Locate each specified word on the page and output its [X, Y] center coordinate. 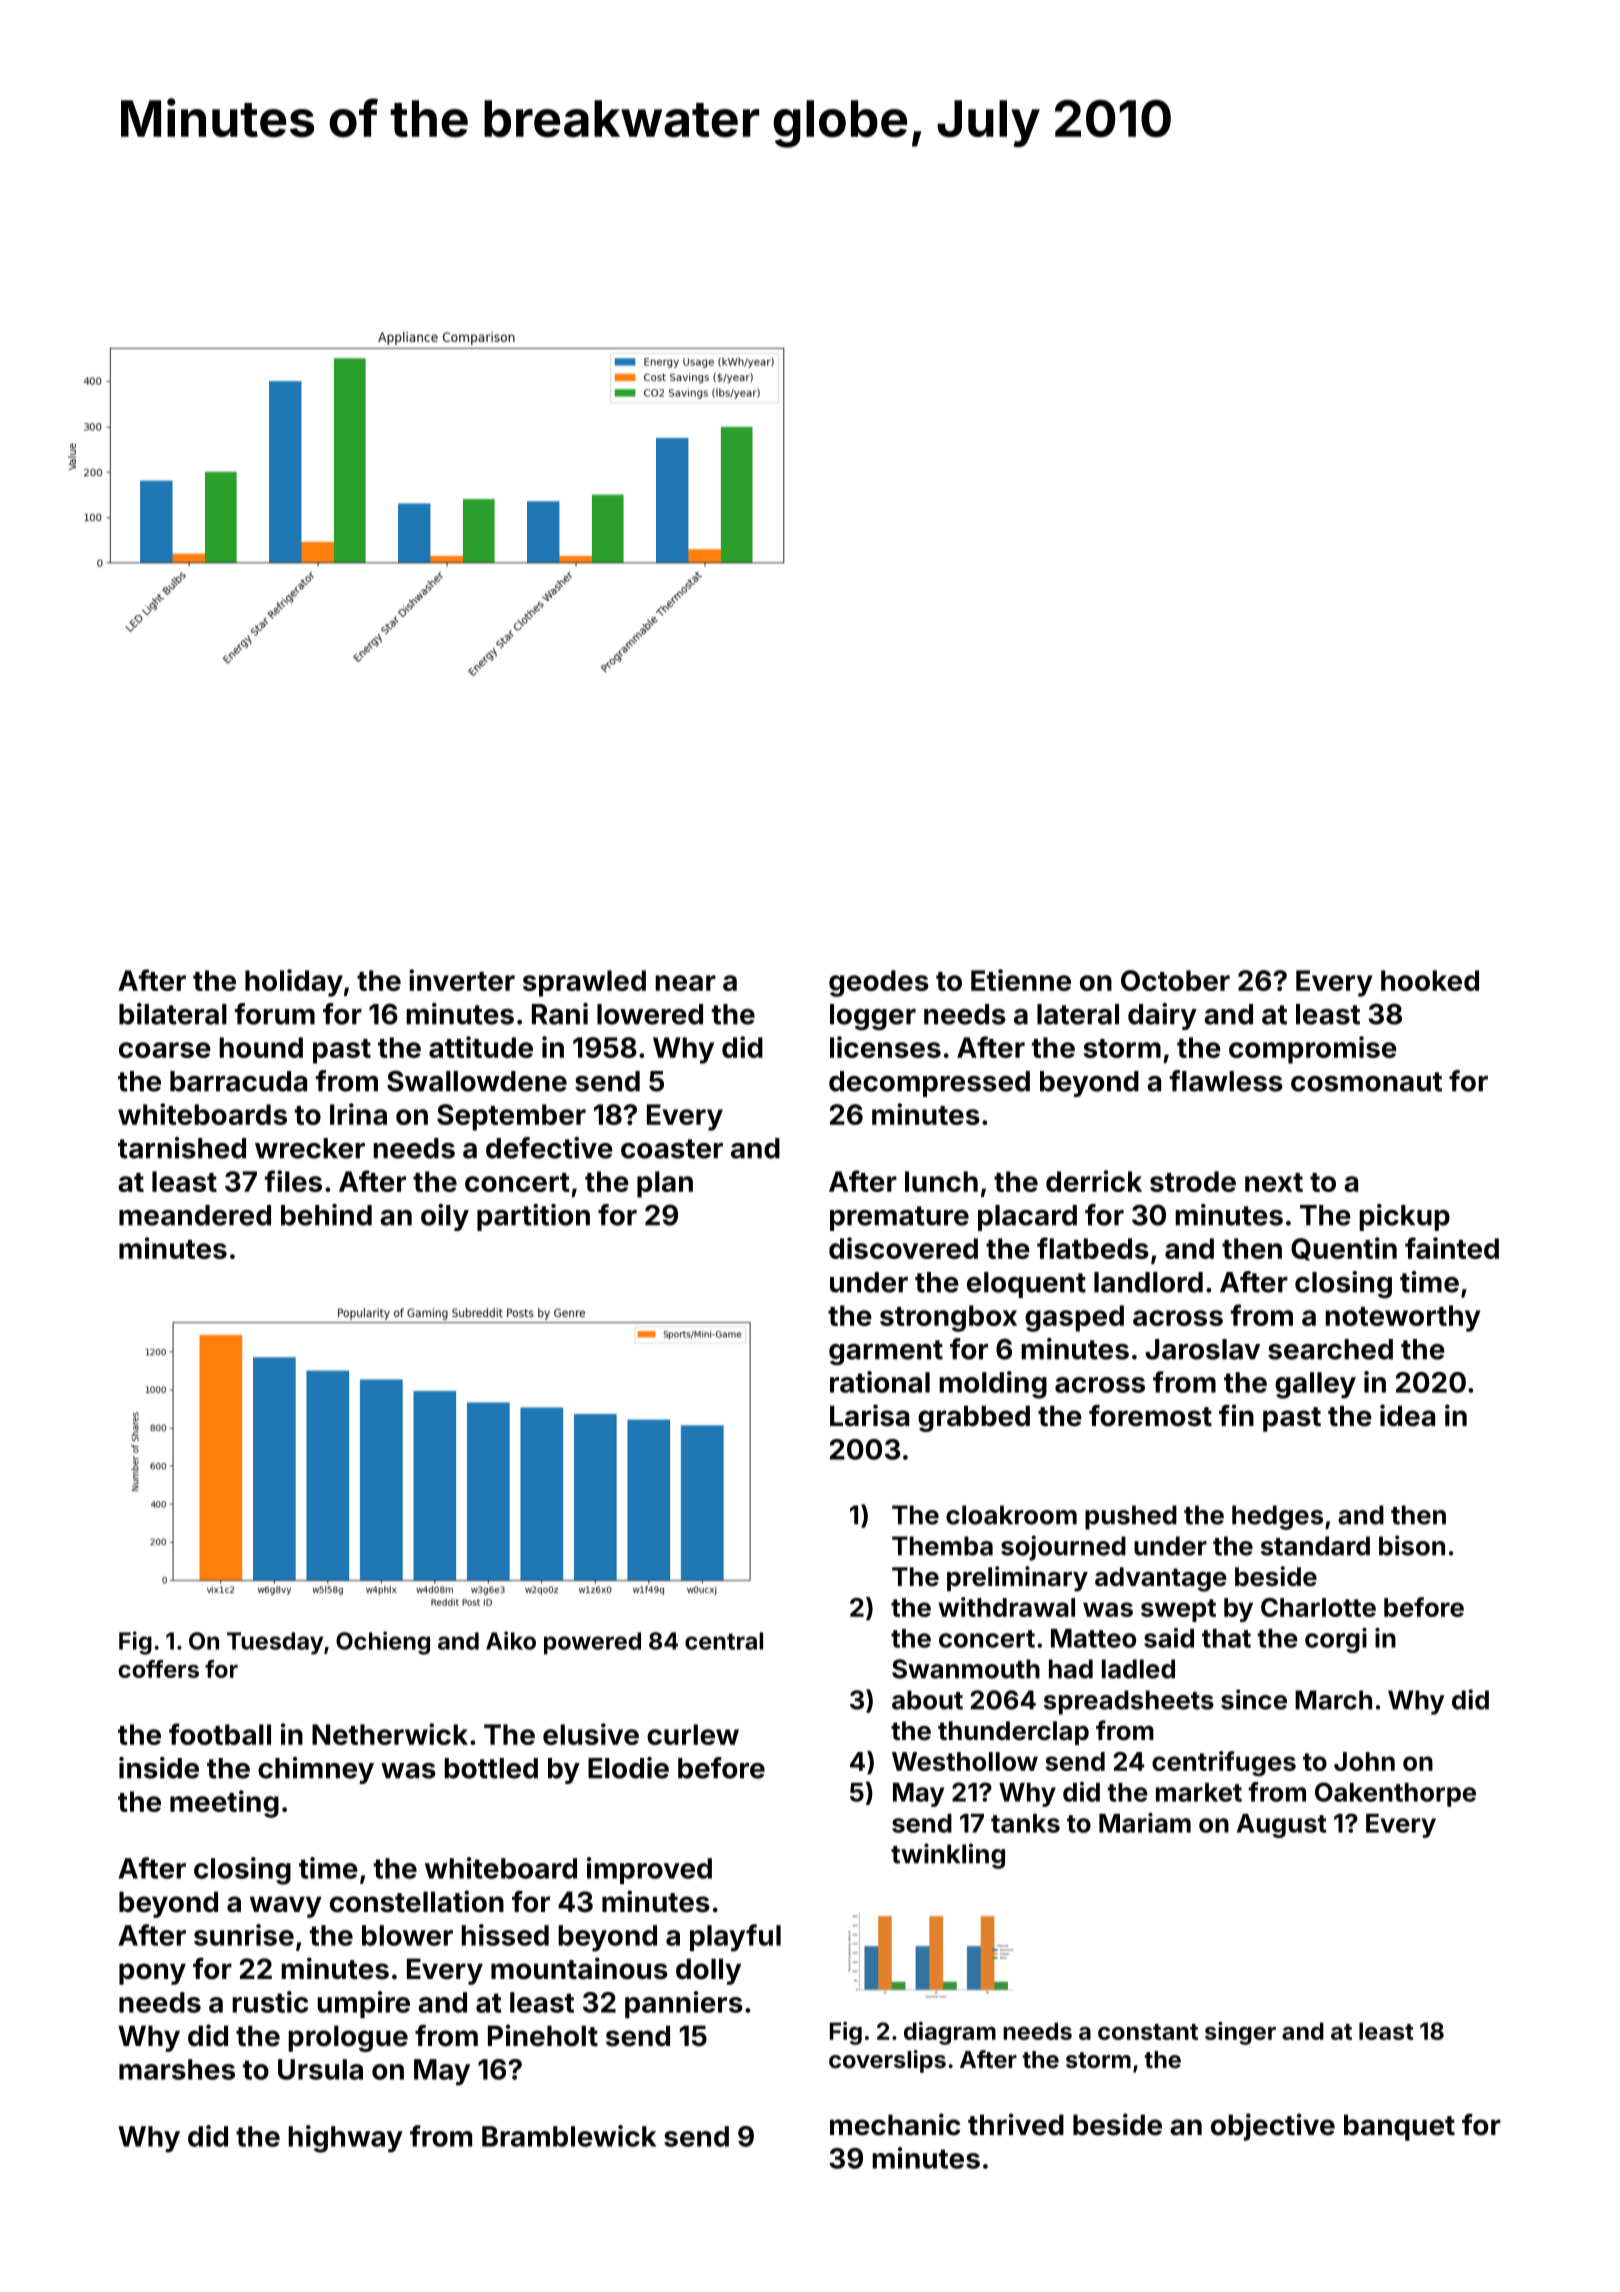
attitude [481, 1047]
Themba [942, 1546]
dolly [708, 1971]
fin [1236, 1415]
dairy [1162, 1016]
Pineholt [543, 2035]
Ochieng [383, 1643]
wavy [286, 1907]
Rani [560, 1014]
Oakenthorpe [1395, 1794]
